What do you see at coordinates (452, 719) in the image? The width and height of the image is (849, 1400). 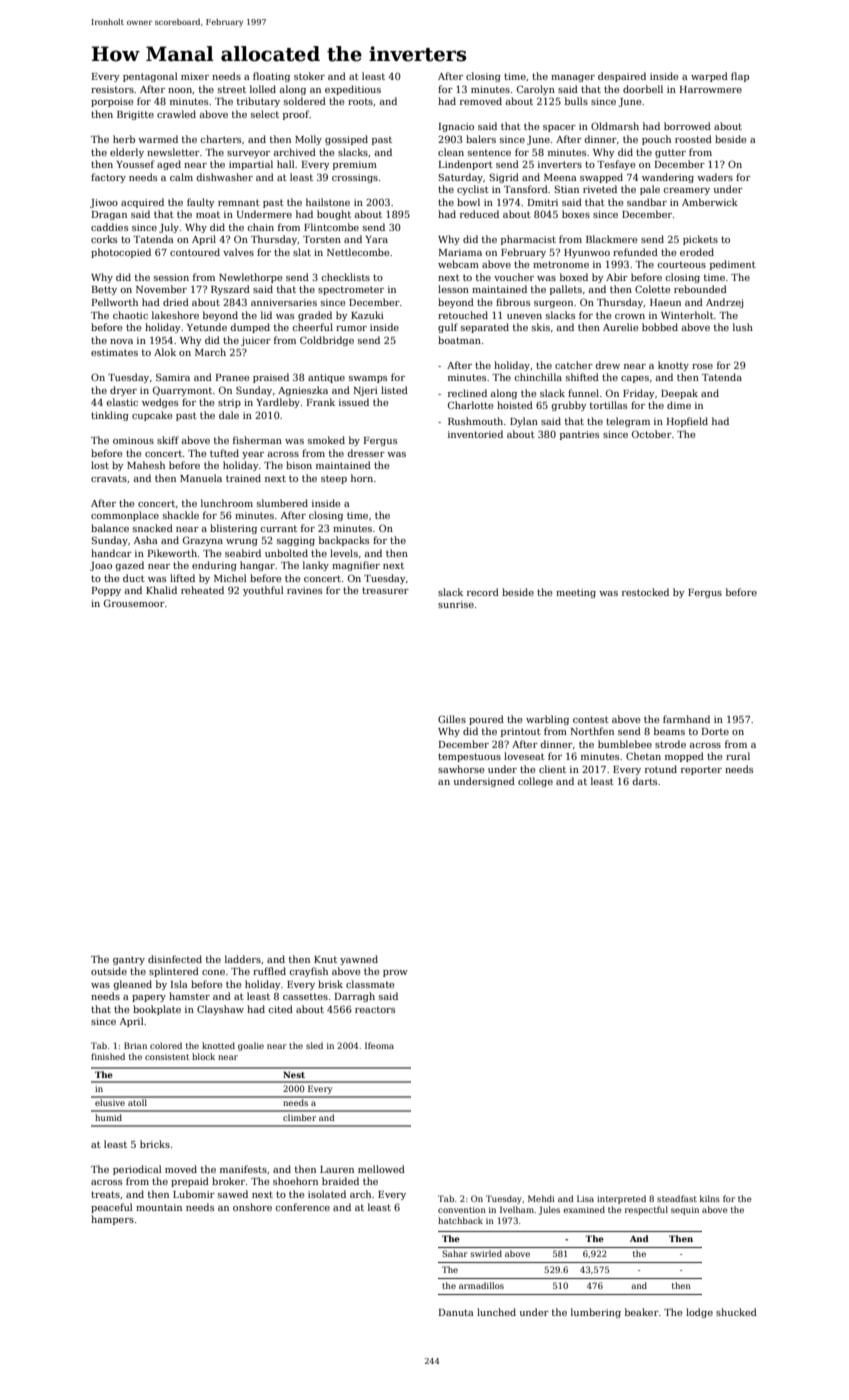 I see `Gilles` at bounding box center [452, 719].
